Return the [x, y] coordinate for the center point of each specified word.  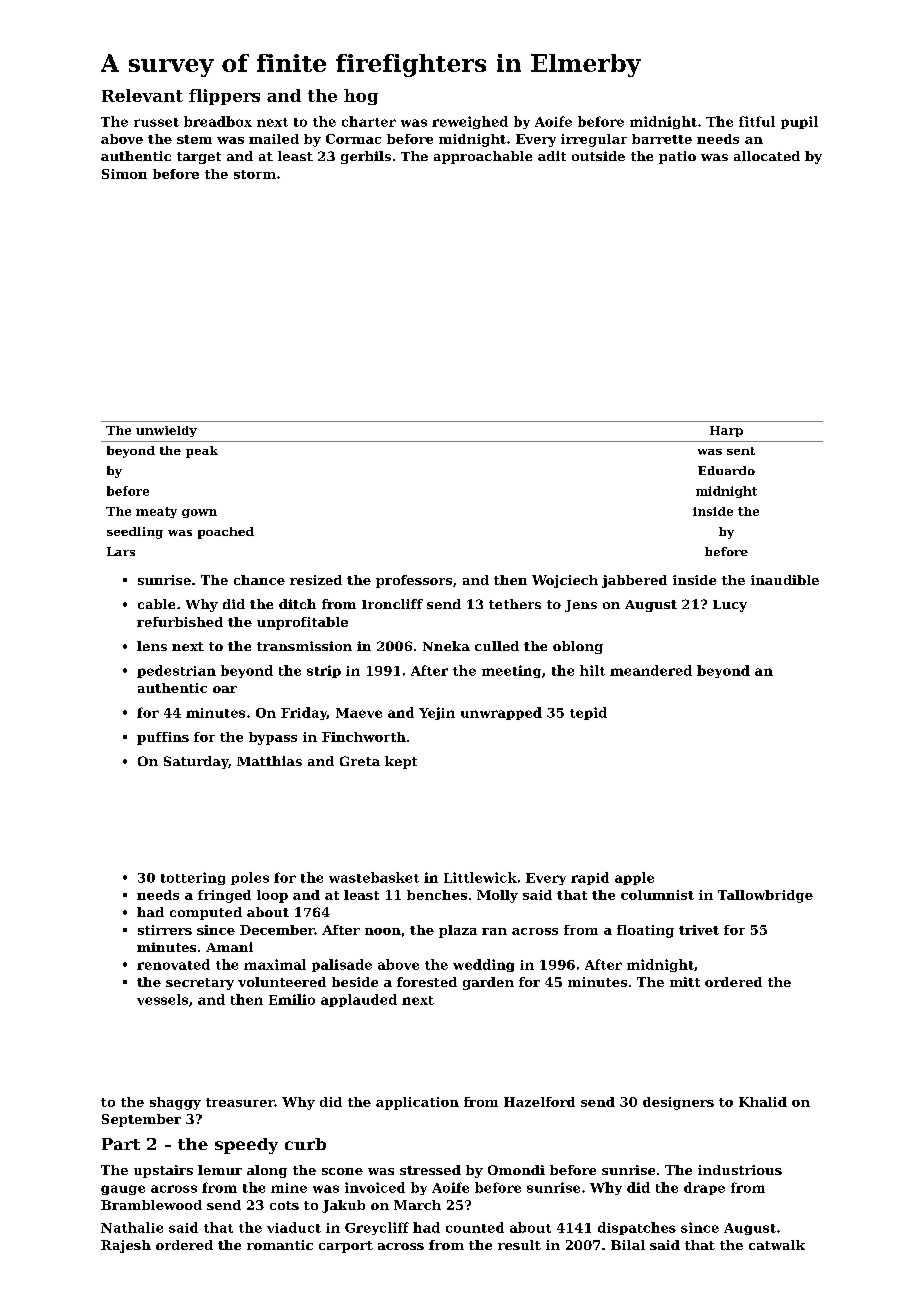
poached [226, 533]
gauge [123, 1190]
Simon [124, 174]
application [417, 1103]
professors [414, 581]
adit [552, 156]
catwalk [777, 1245]
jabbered [634, 581]
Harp [726, 431]
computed [206, 913]
